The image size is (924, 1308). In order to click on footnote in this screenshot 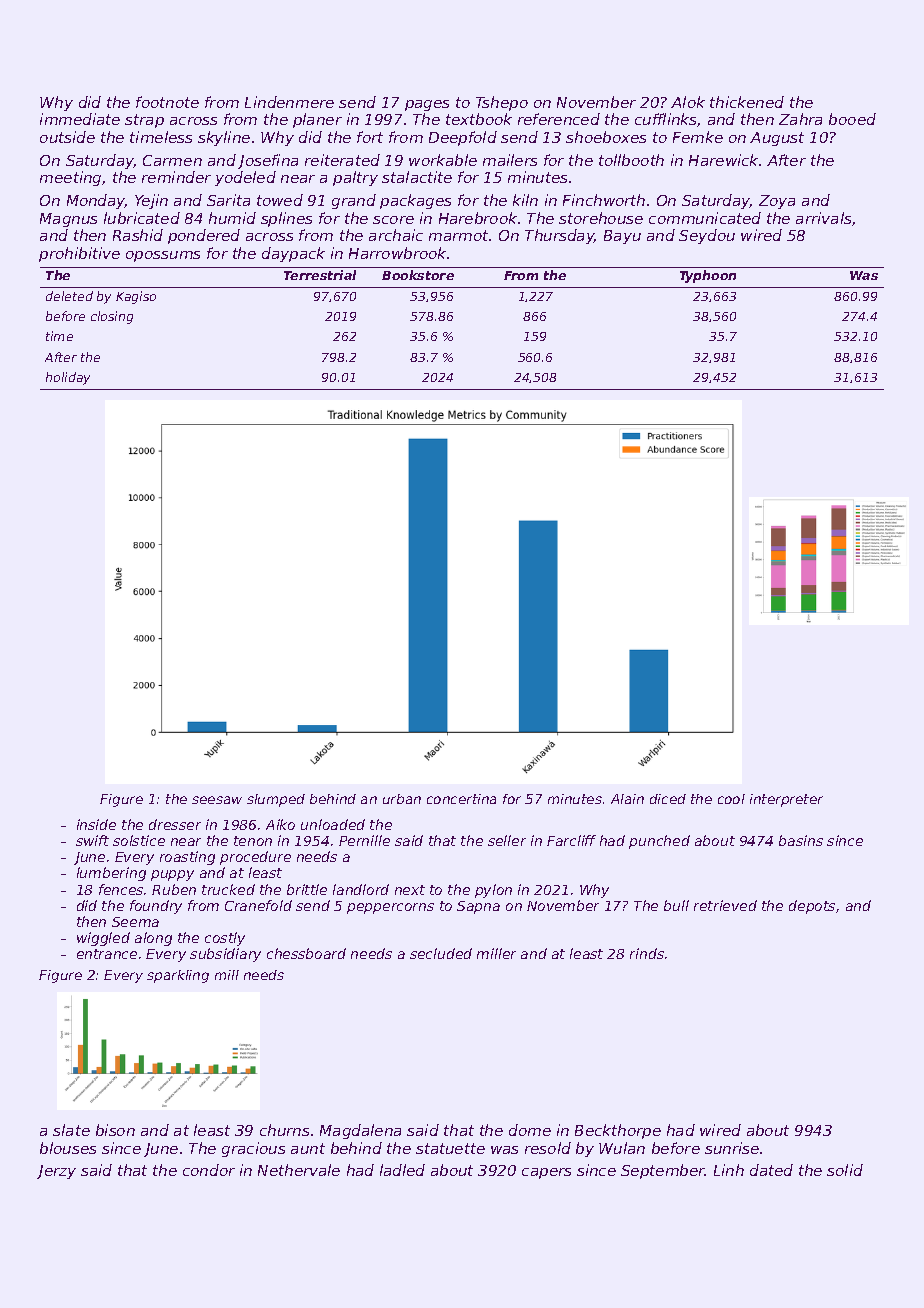, I will do `click(167, 102)`.
